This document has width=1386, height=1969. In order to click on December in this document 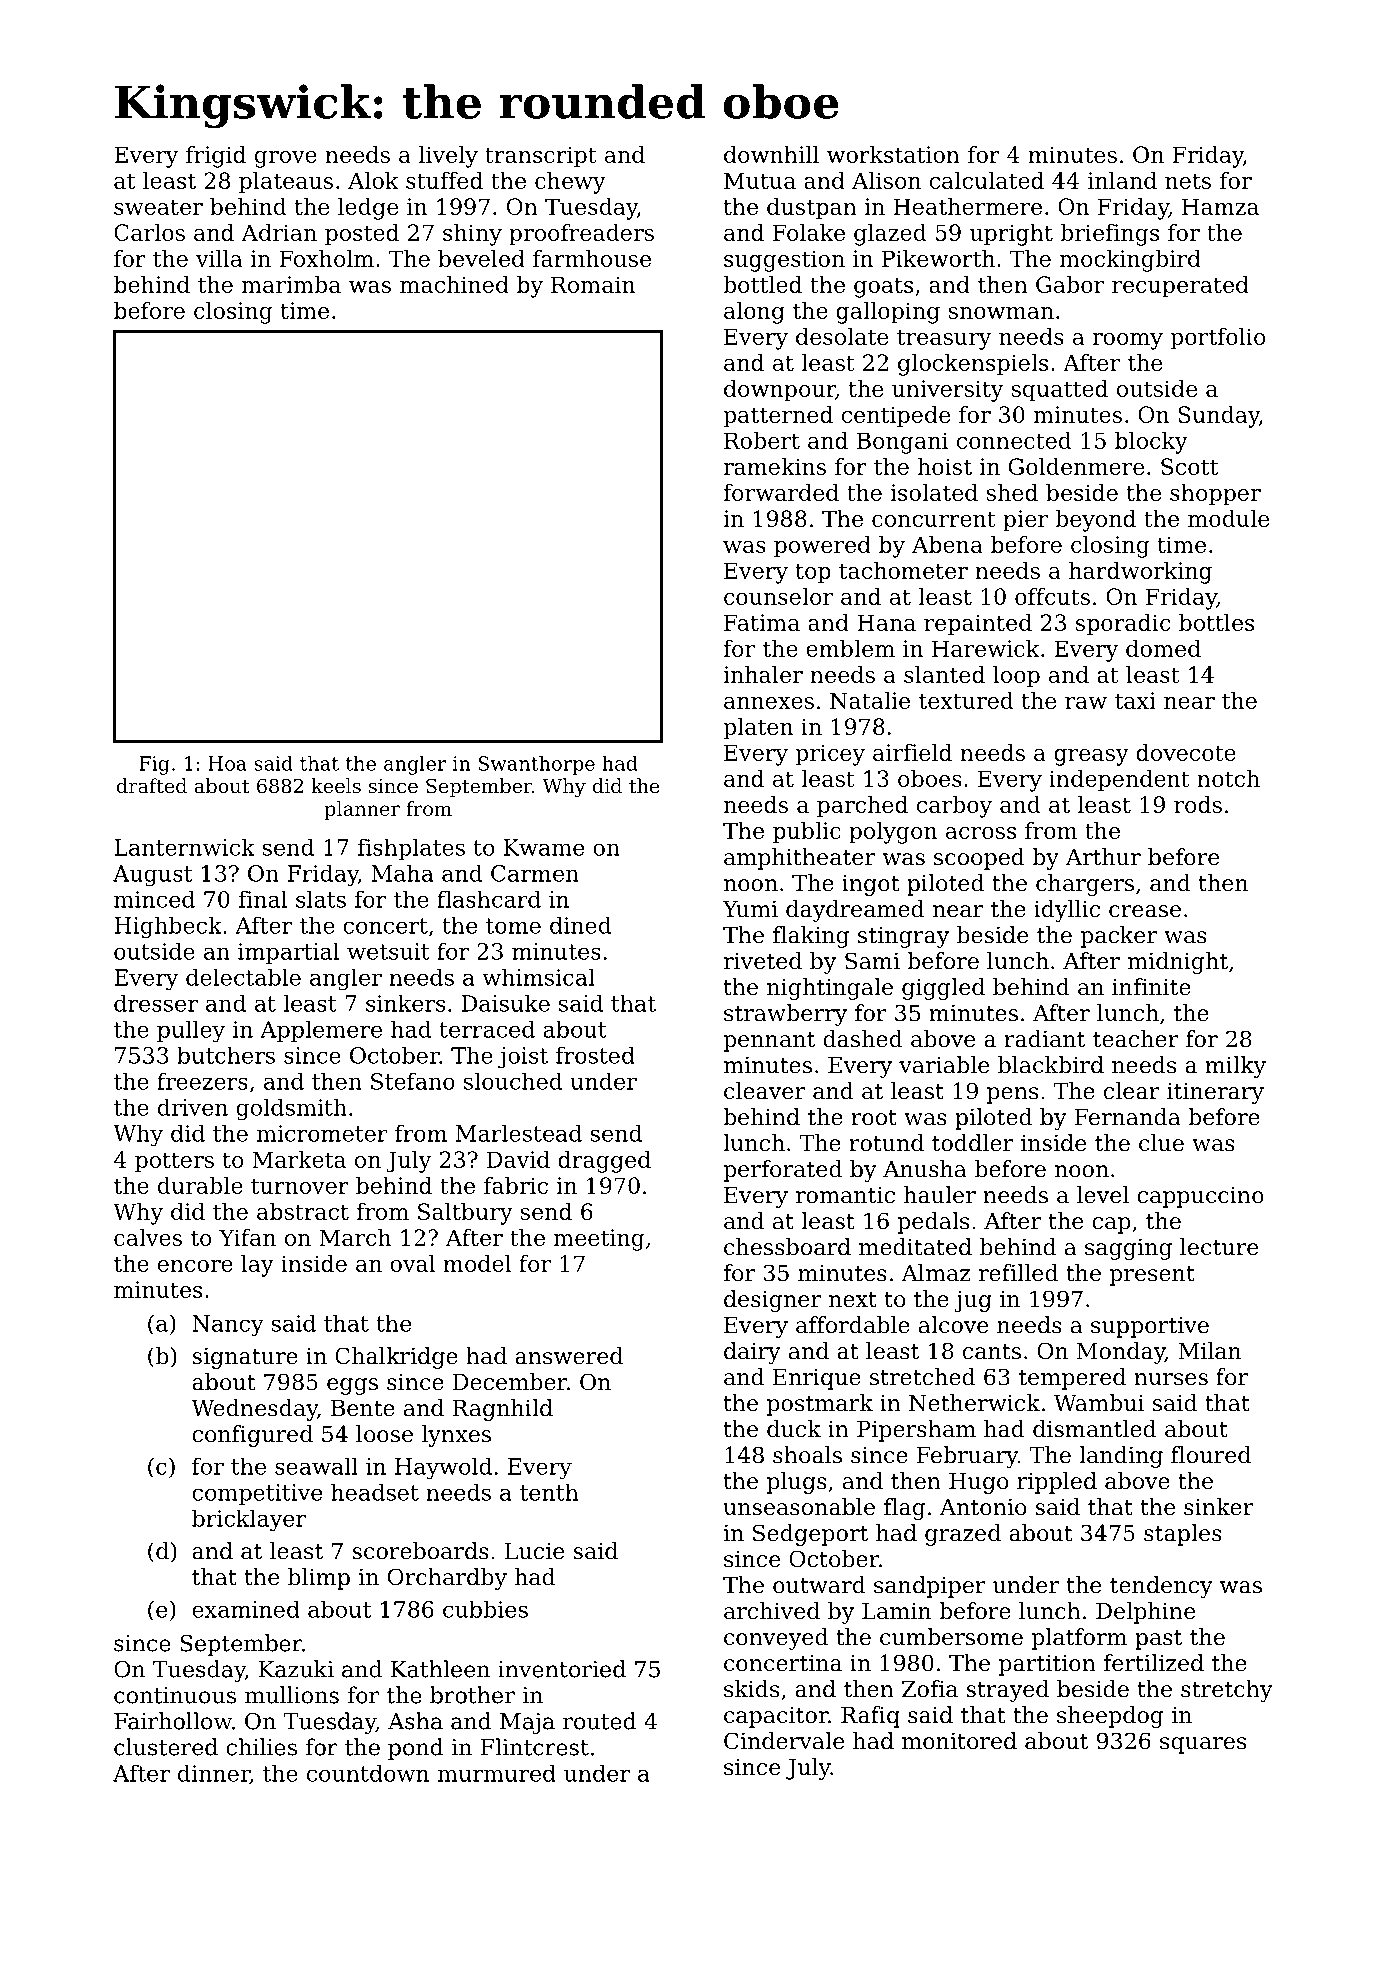, I will do `click(510, 1382)`.
